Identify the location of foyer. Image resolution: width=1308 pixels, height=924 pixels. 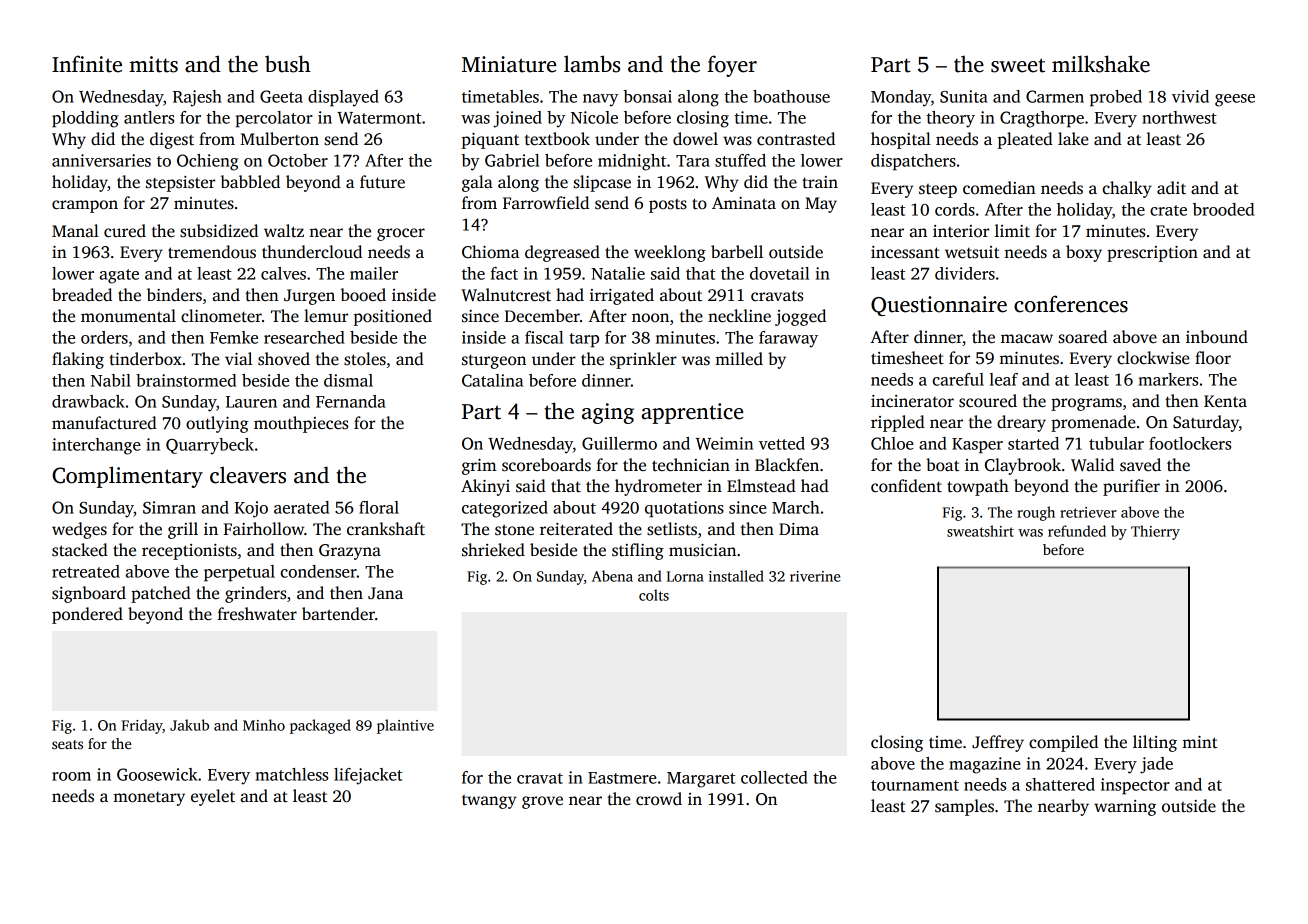
(732, 66).
